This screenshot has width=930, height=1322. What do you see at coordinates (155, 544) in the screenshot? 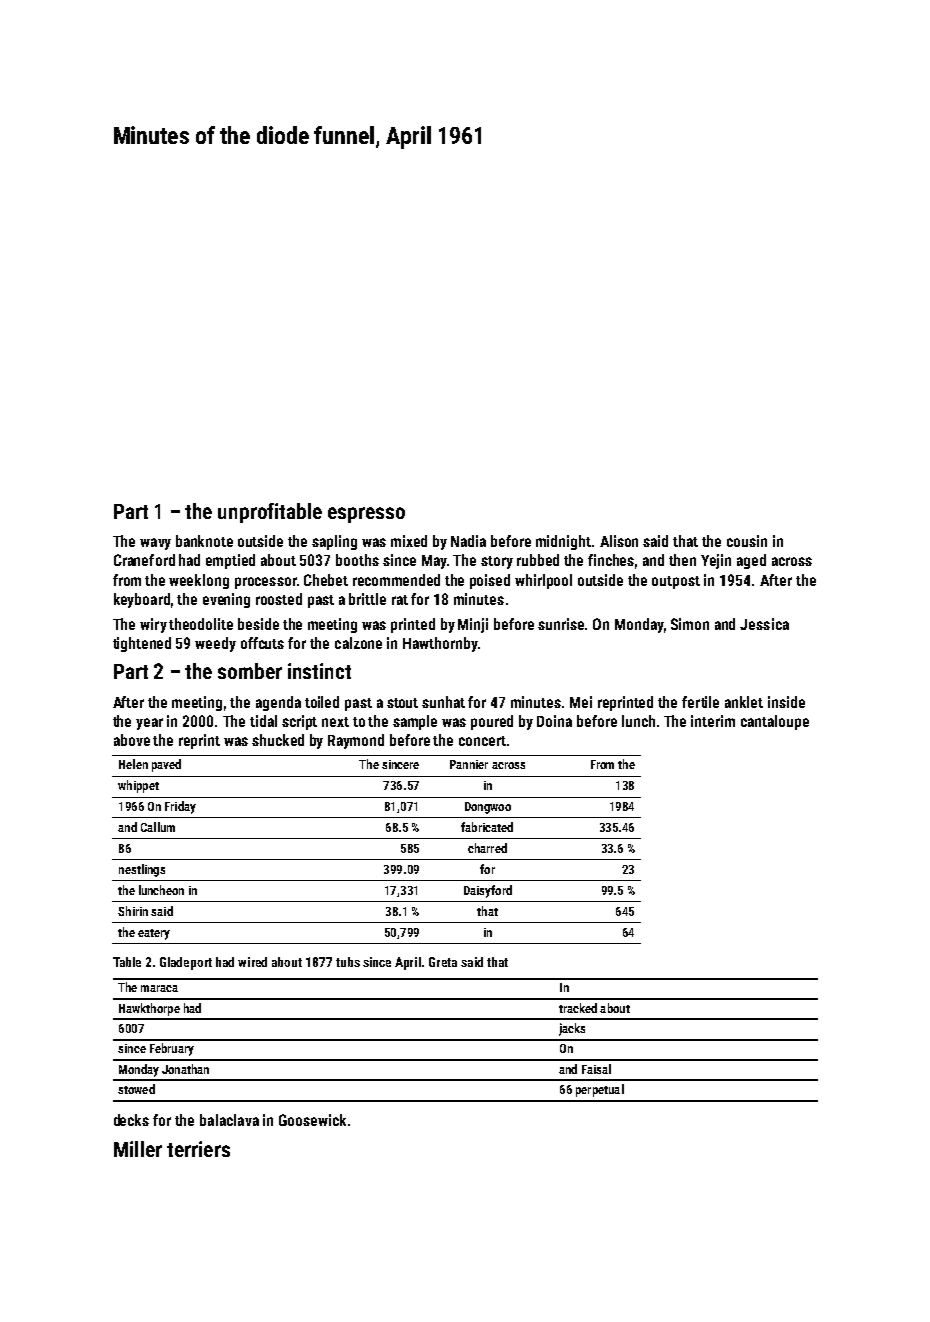
I see `wavy` at bounding box center [155, 544].
